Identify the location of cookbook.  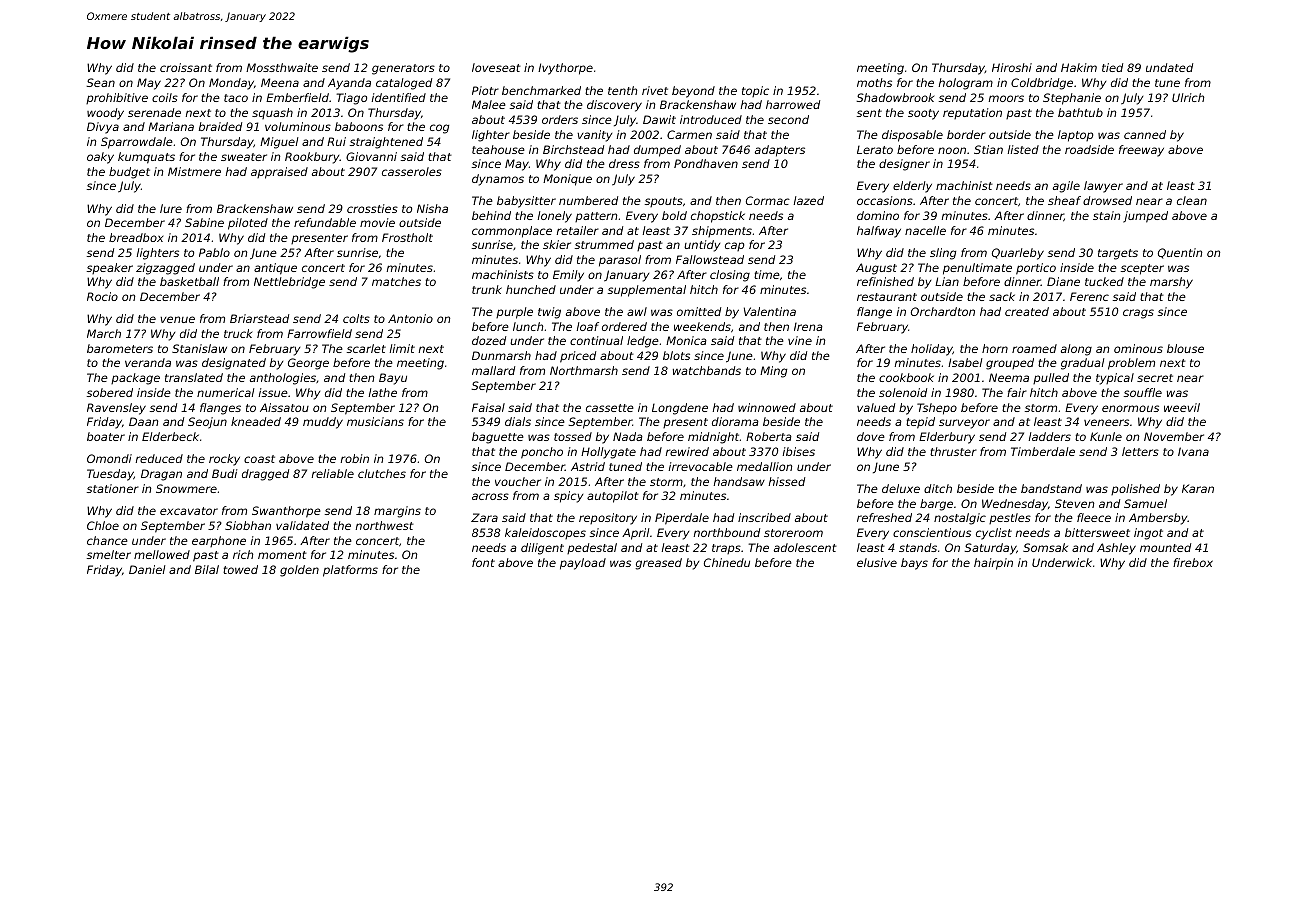
(906, 377).
